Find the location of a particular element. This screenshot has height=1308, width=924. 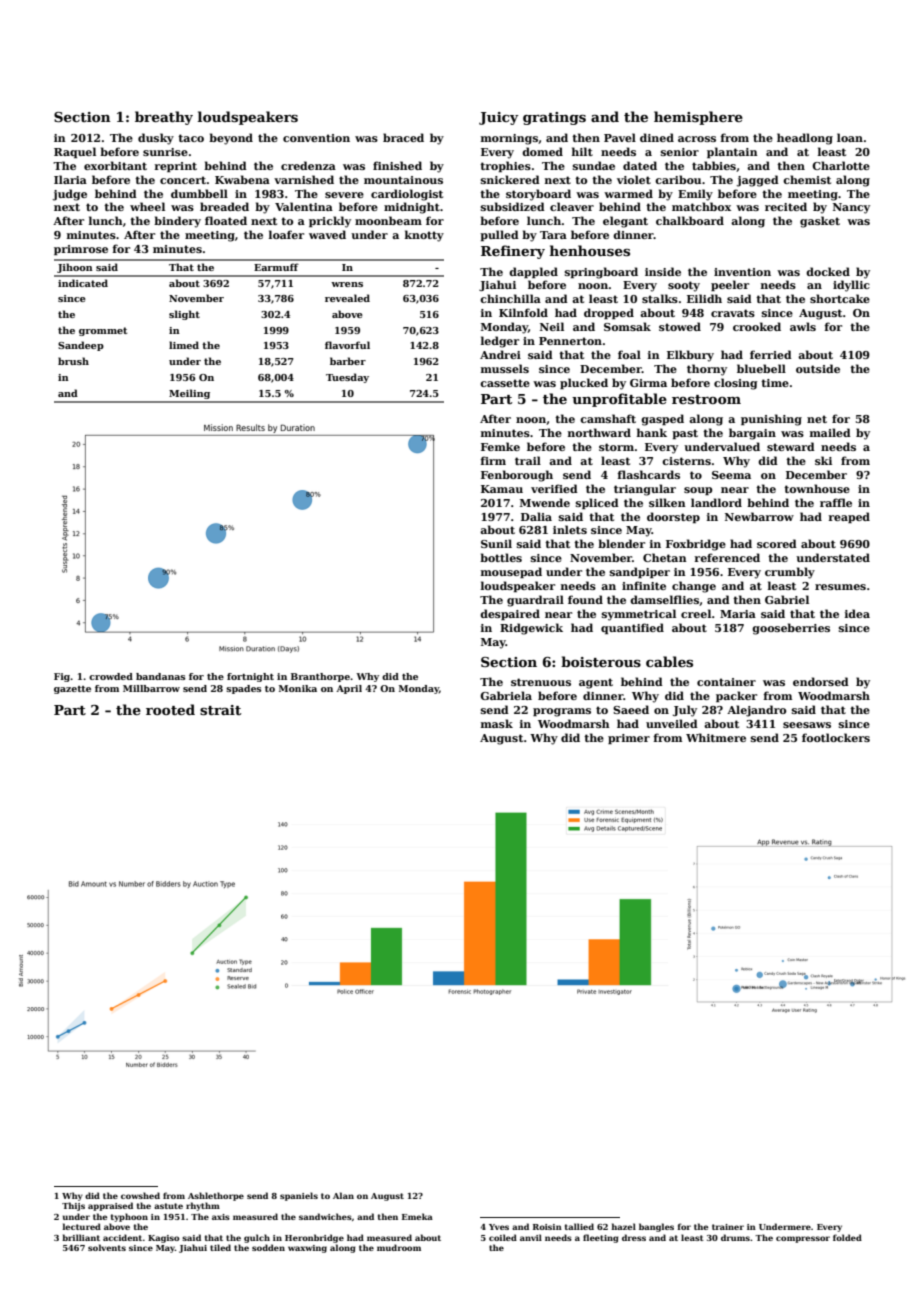

cowshed is located at coordinates (140, 1195).
